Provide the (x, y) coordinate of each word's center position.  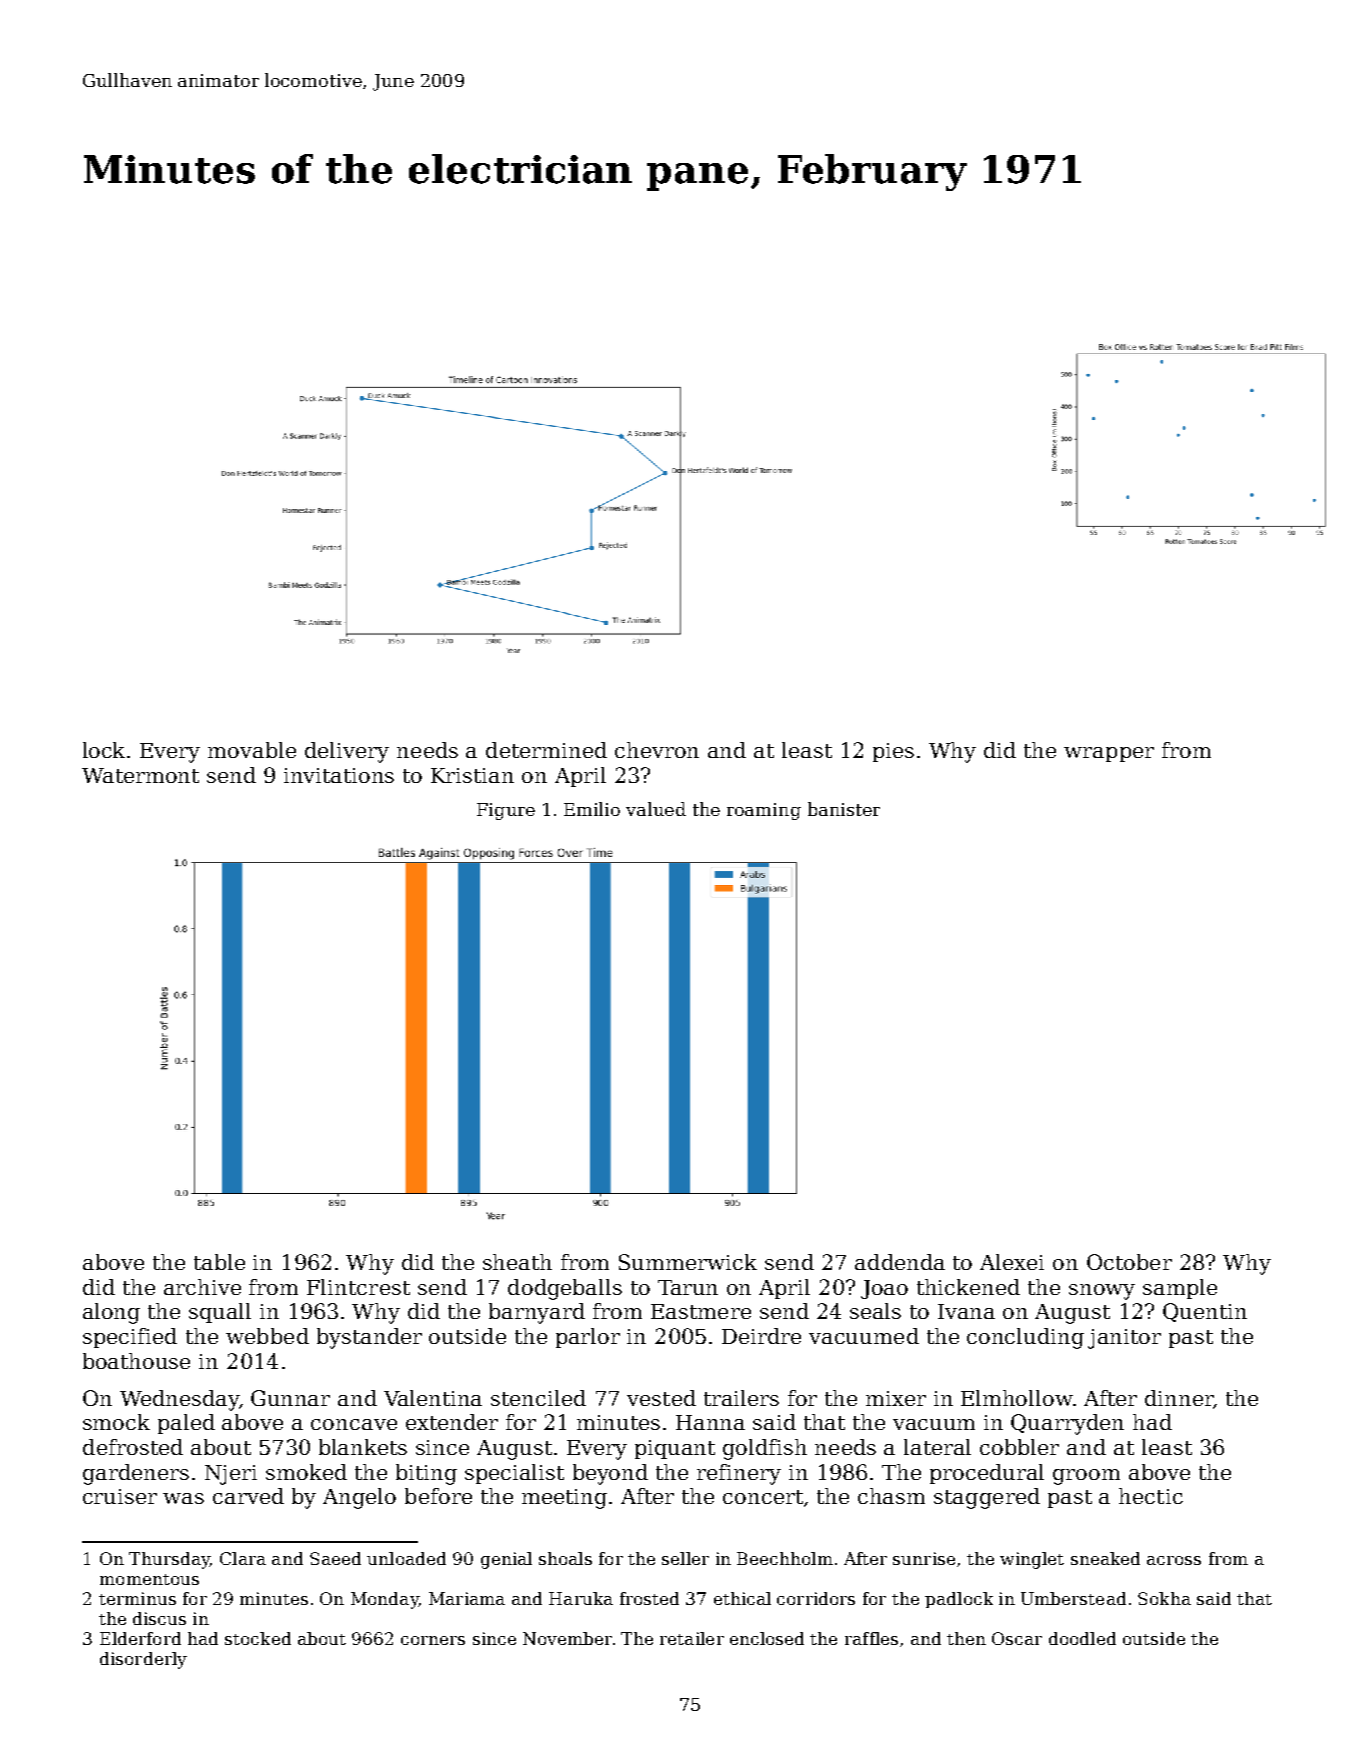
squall (220, 1313)
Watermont (140, 775)
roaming (764, 811)
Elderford (140, 1638)
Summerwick (688, 1262)
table (219, 1262)
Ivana (966, 1311)
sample (1180, 1289)
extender (452, 1422)
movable (252, 750)
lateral (937, 1447)
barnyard (537, 1313)
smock (116, 1422)
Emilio (592, 809)
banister (844, 809)
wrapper (1109, 754)
